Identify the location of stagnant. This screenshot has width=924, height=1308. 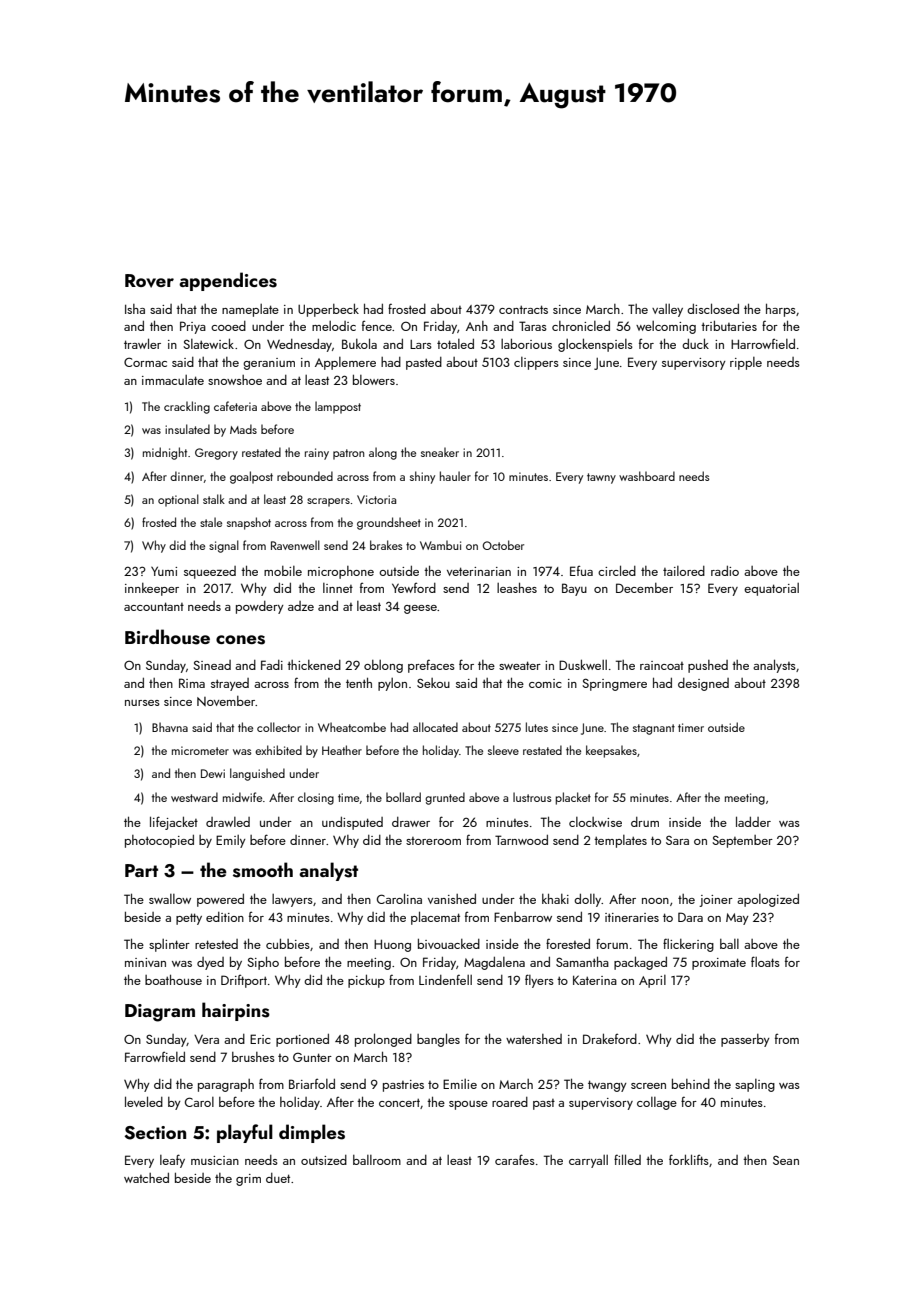
(654, 729).
